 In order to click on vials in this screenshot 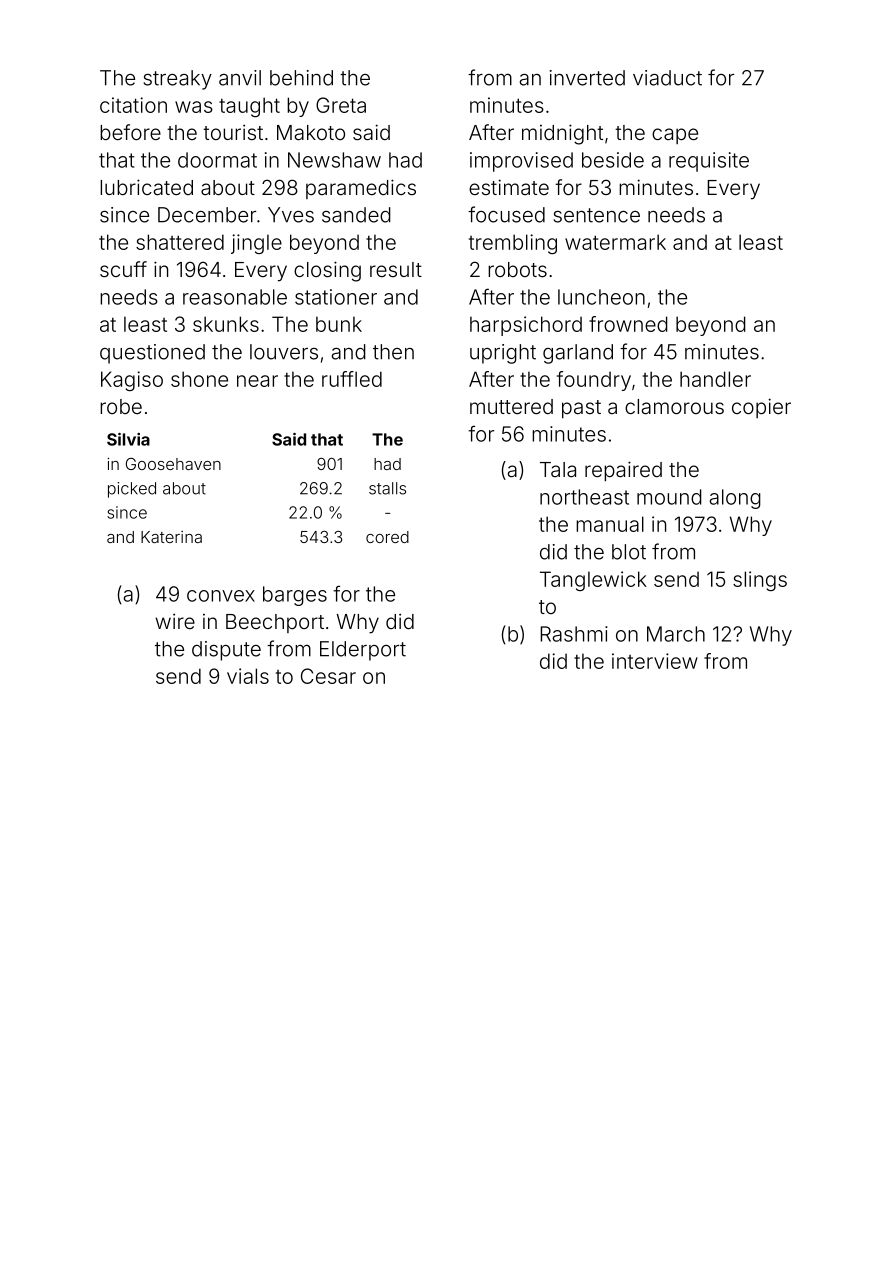, I will do `click(248, 676)`.
